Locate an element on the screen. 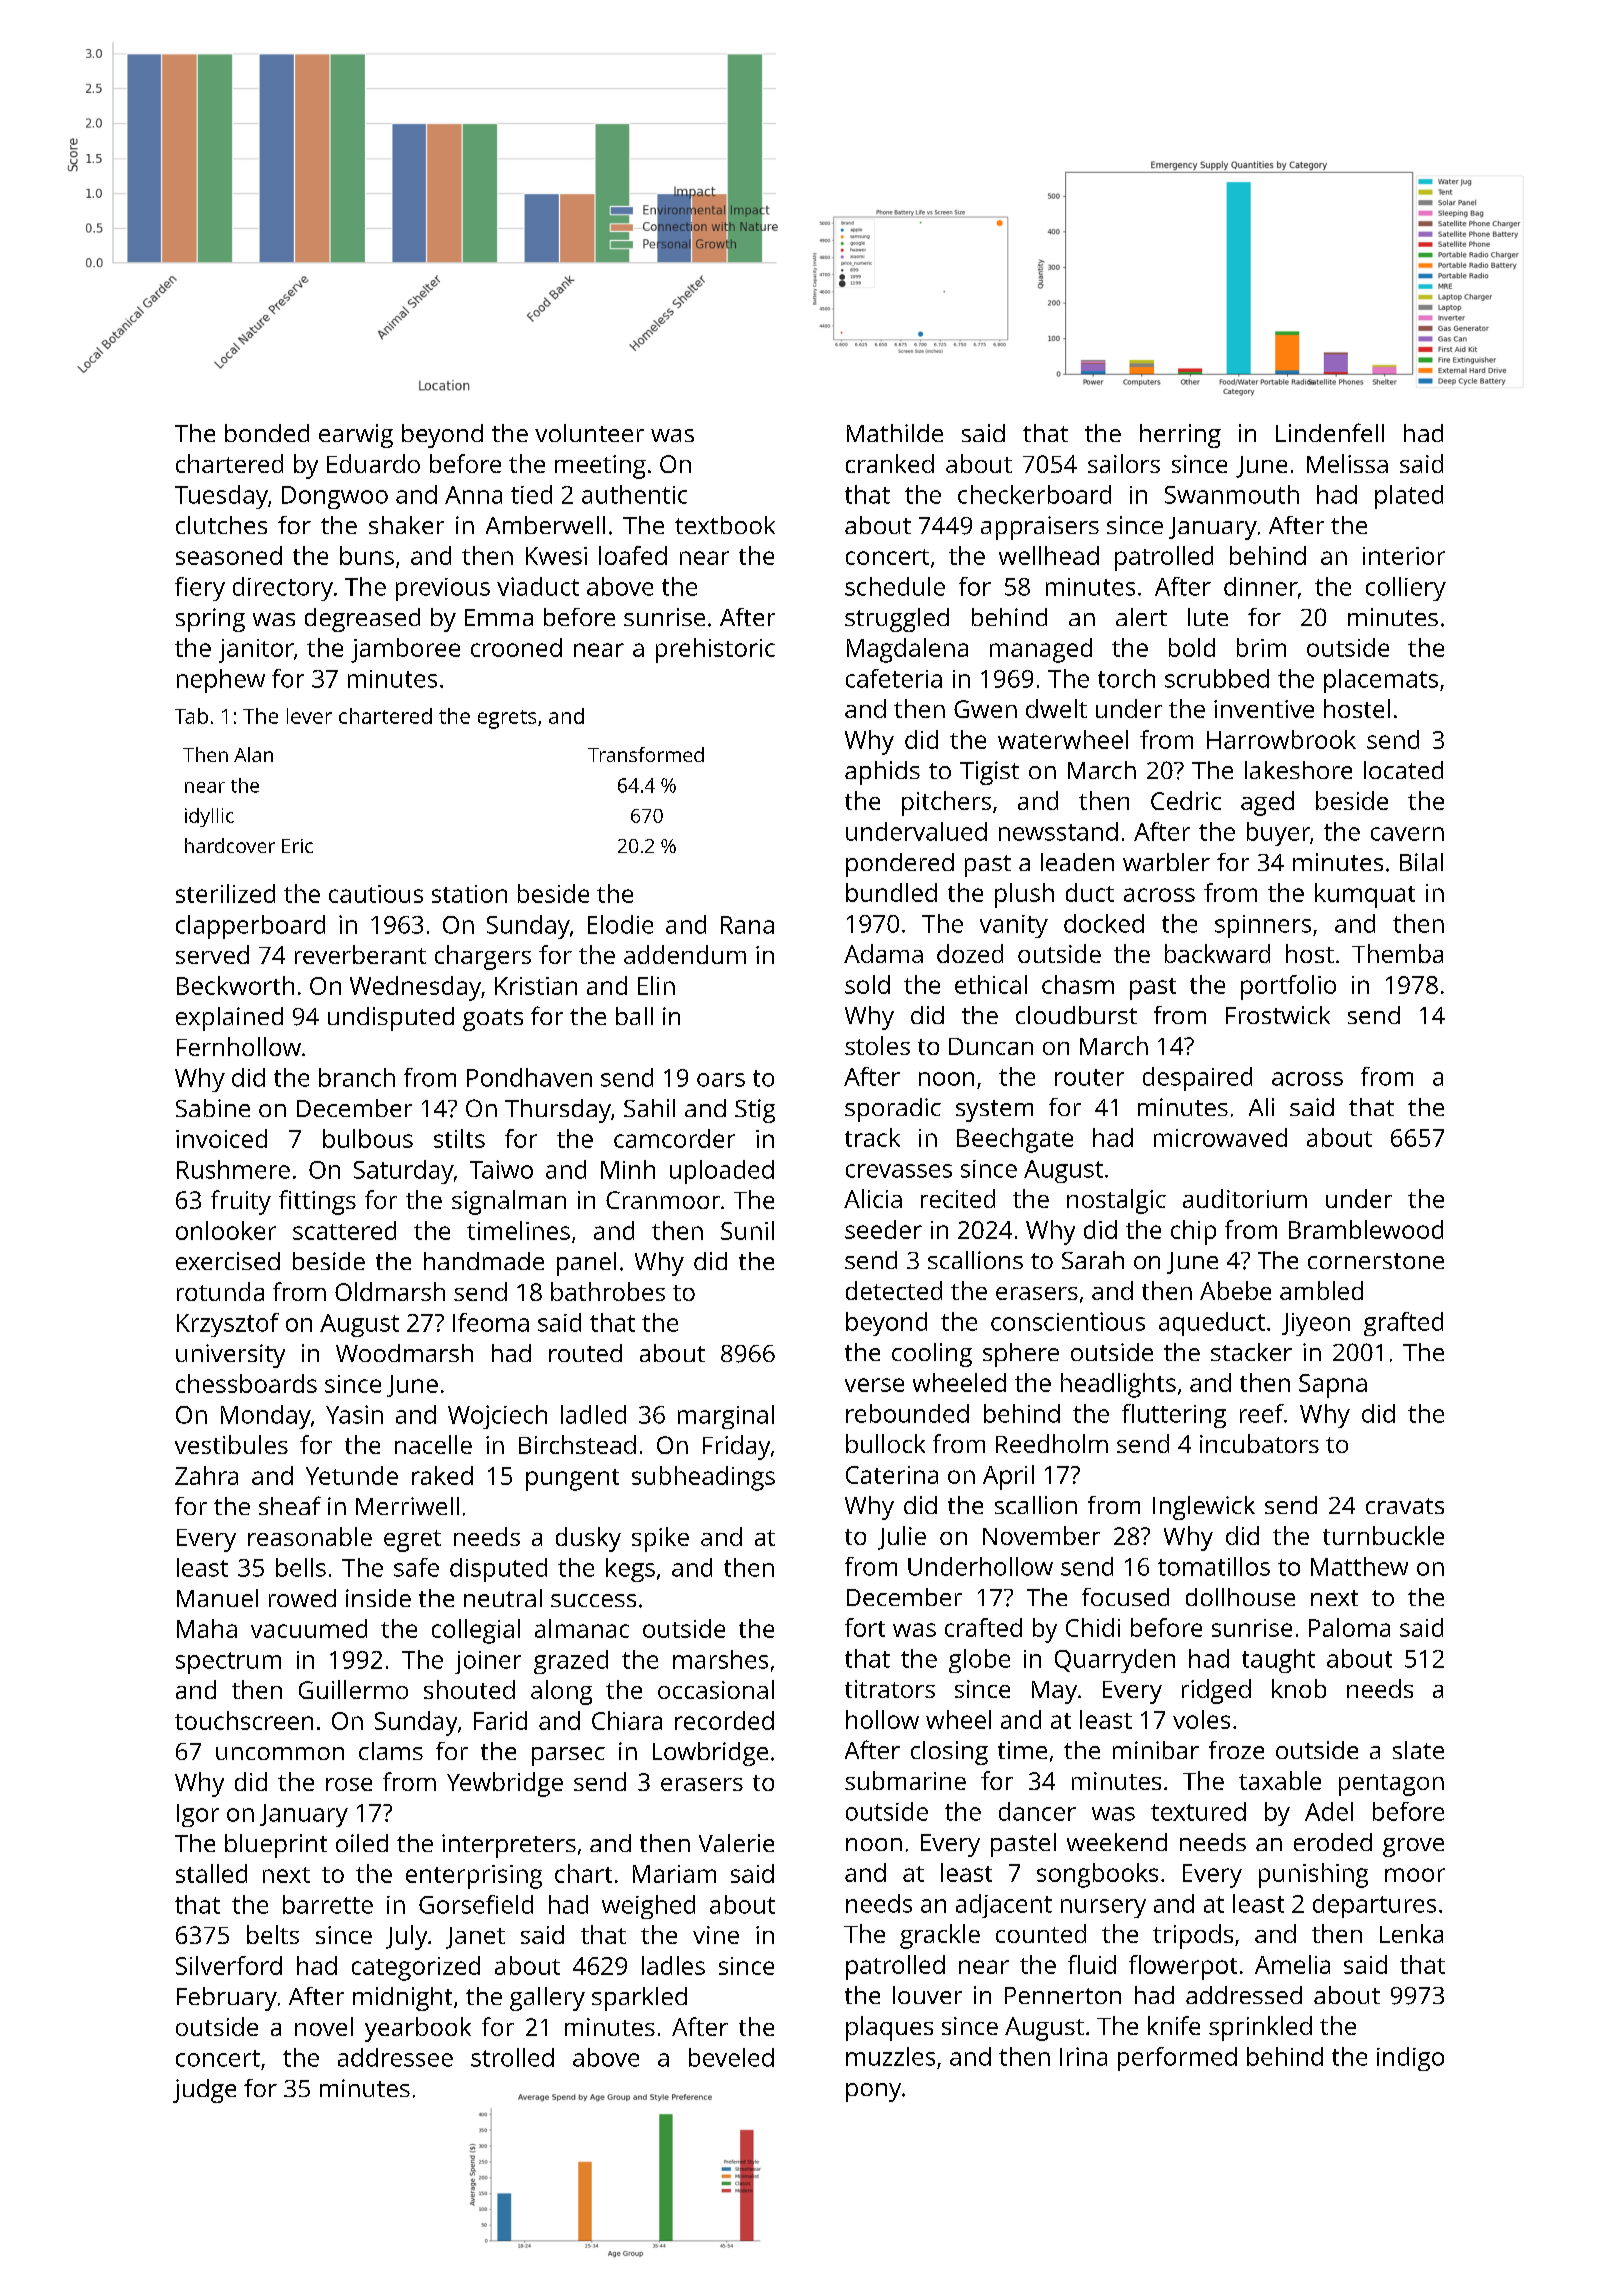  froze is located at coordinates (1236, 1750).
